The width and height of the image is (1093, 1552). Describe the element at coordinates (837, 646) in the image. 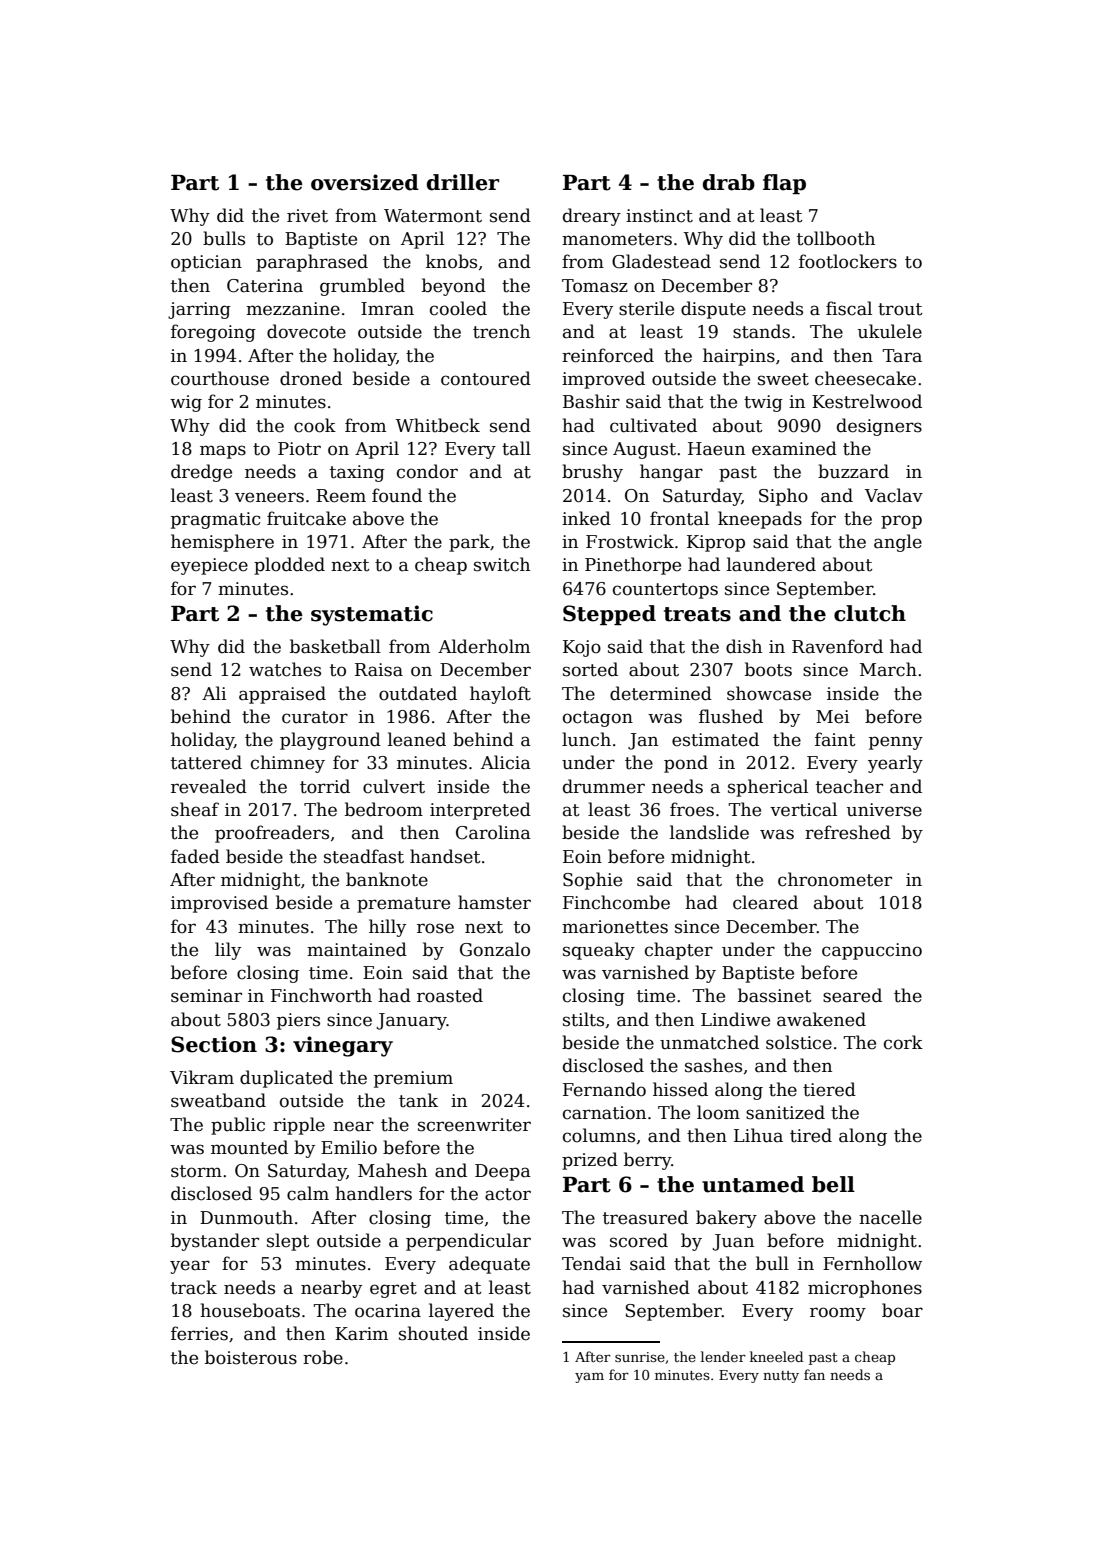

I see `Ravenford` at that location.
